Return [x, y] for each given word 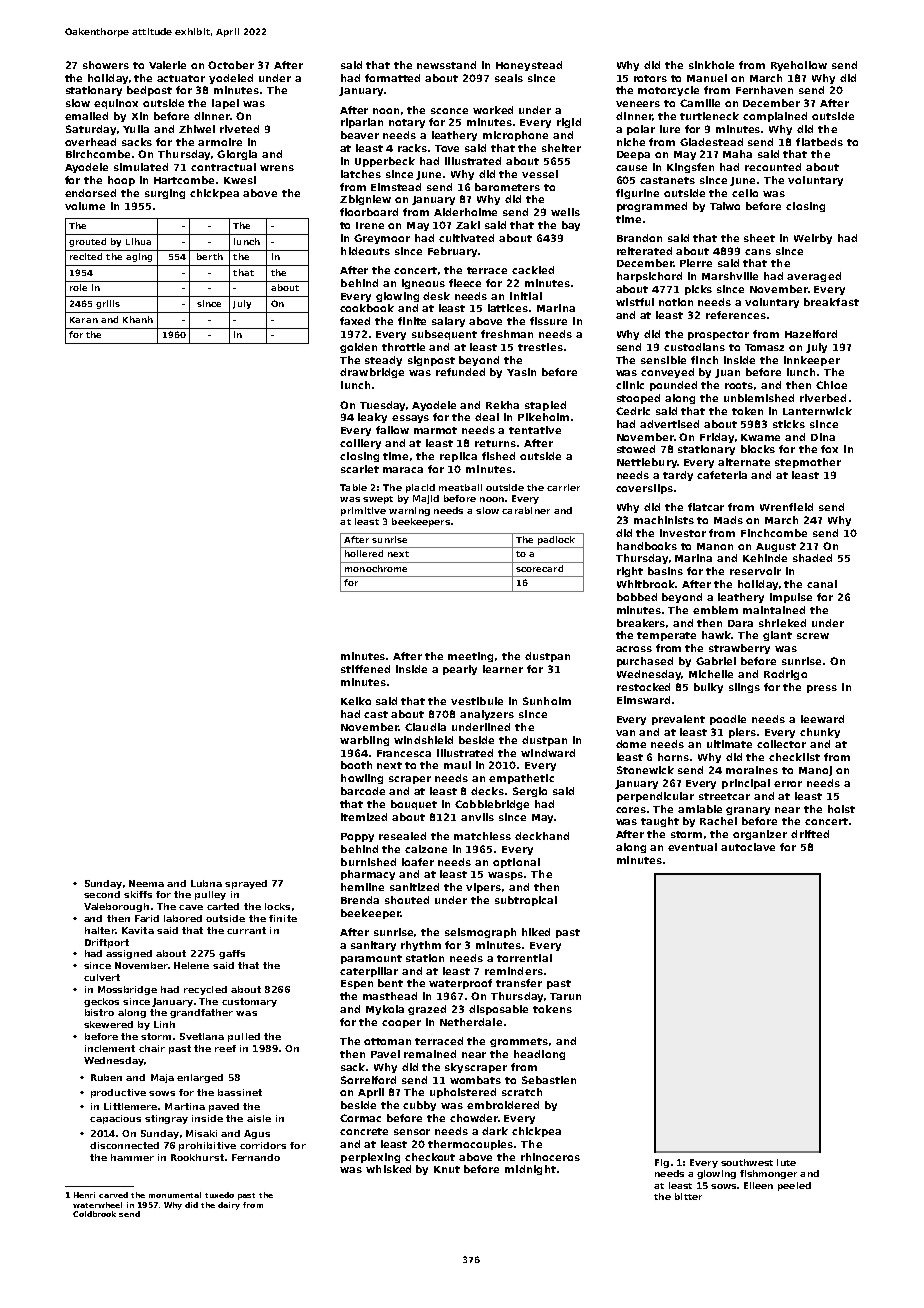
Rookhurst [197, 1157]
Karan [84, 320]
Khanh [138, 319]
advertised [669, 424]
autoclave [748, 847]
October [231, 65]
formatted [392, 78]
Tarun [565, 996]
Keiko [356, 701]
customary [249, 1002]
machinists [664, 520]
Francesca [404, 753]
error [788, 784]
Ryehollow [799, 66]
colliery [360, 444]
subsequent [444, 335]
